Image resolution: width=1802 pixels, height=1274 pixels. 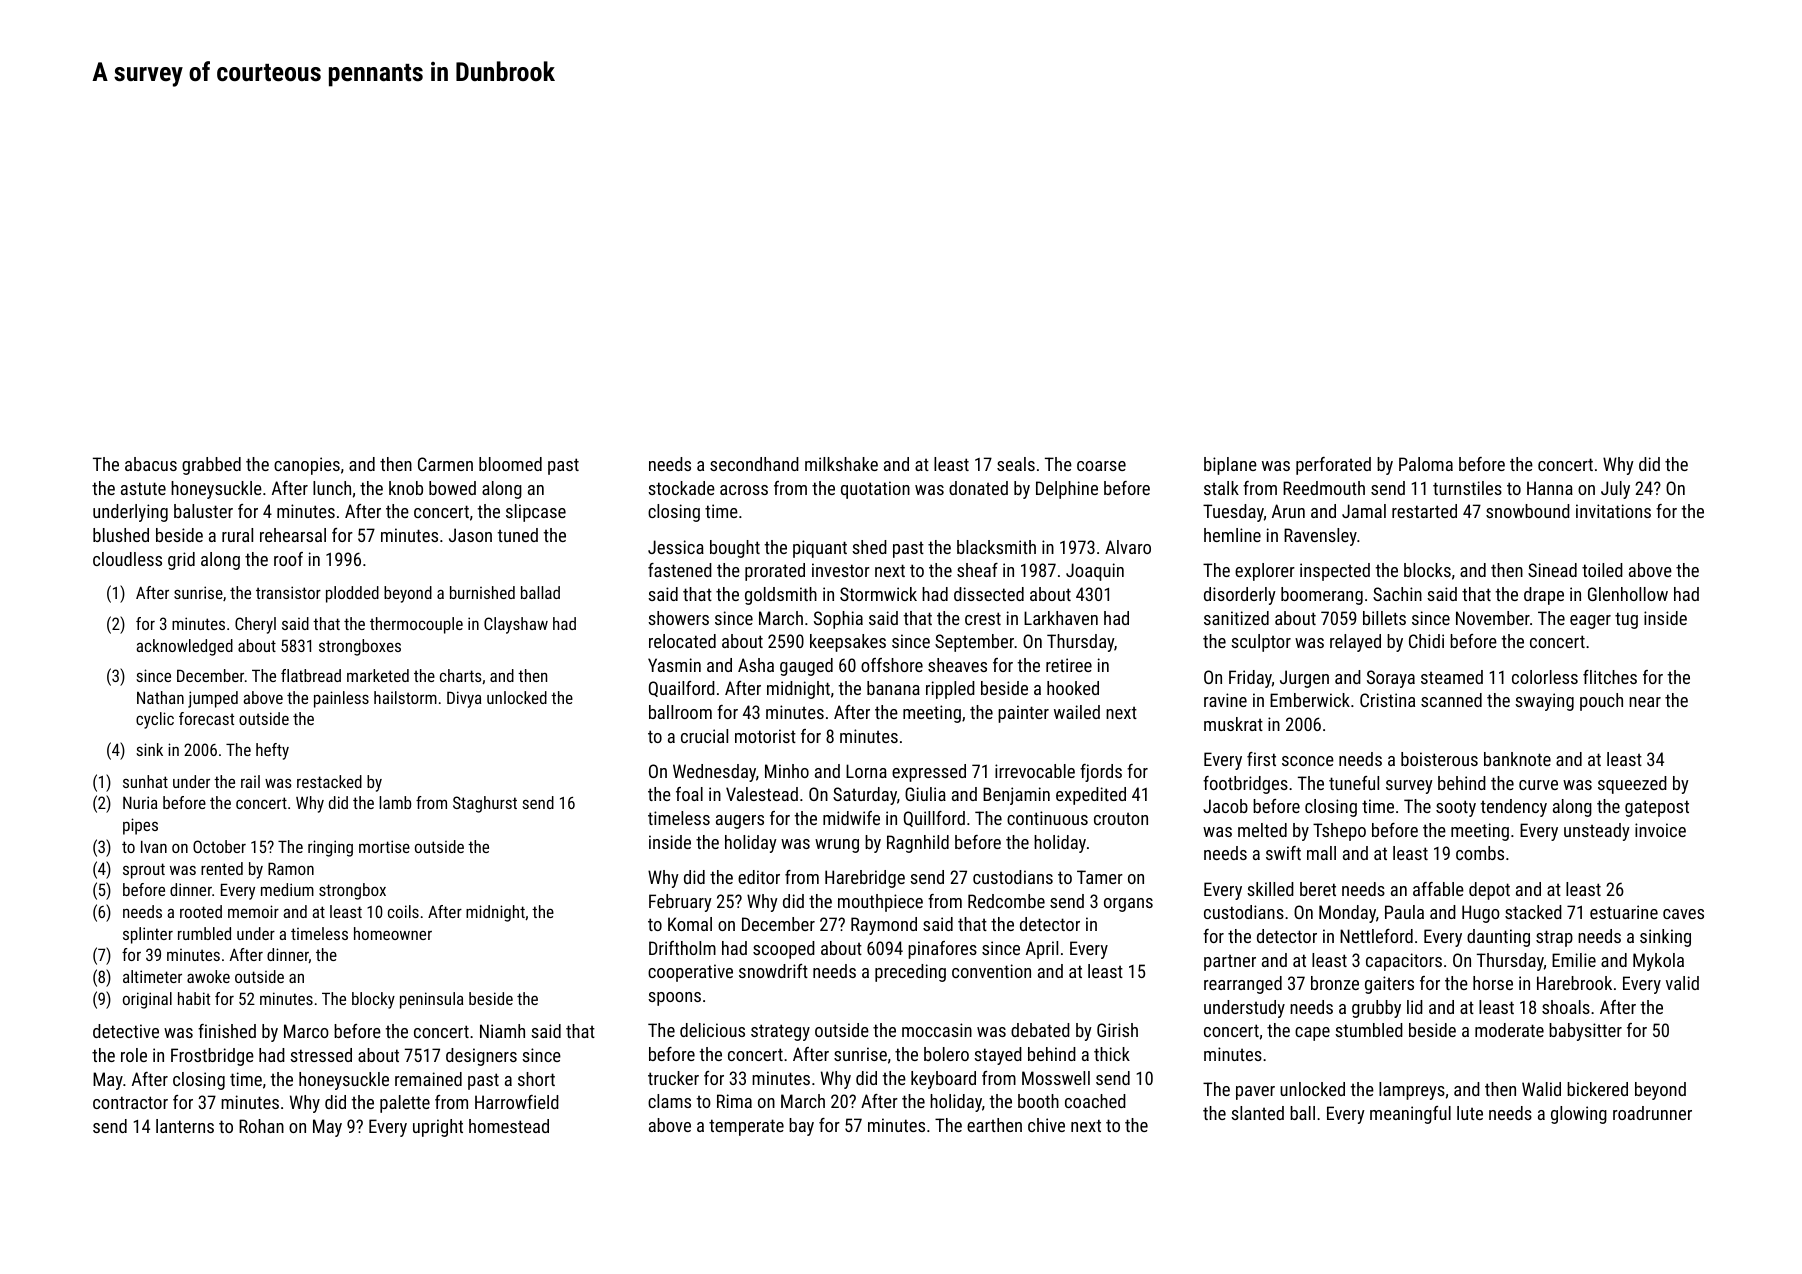 What do you see at coordinates (140, 826) in the image?
I see `pipes` at bounding box center [140, 826].
